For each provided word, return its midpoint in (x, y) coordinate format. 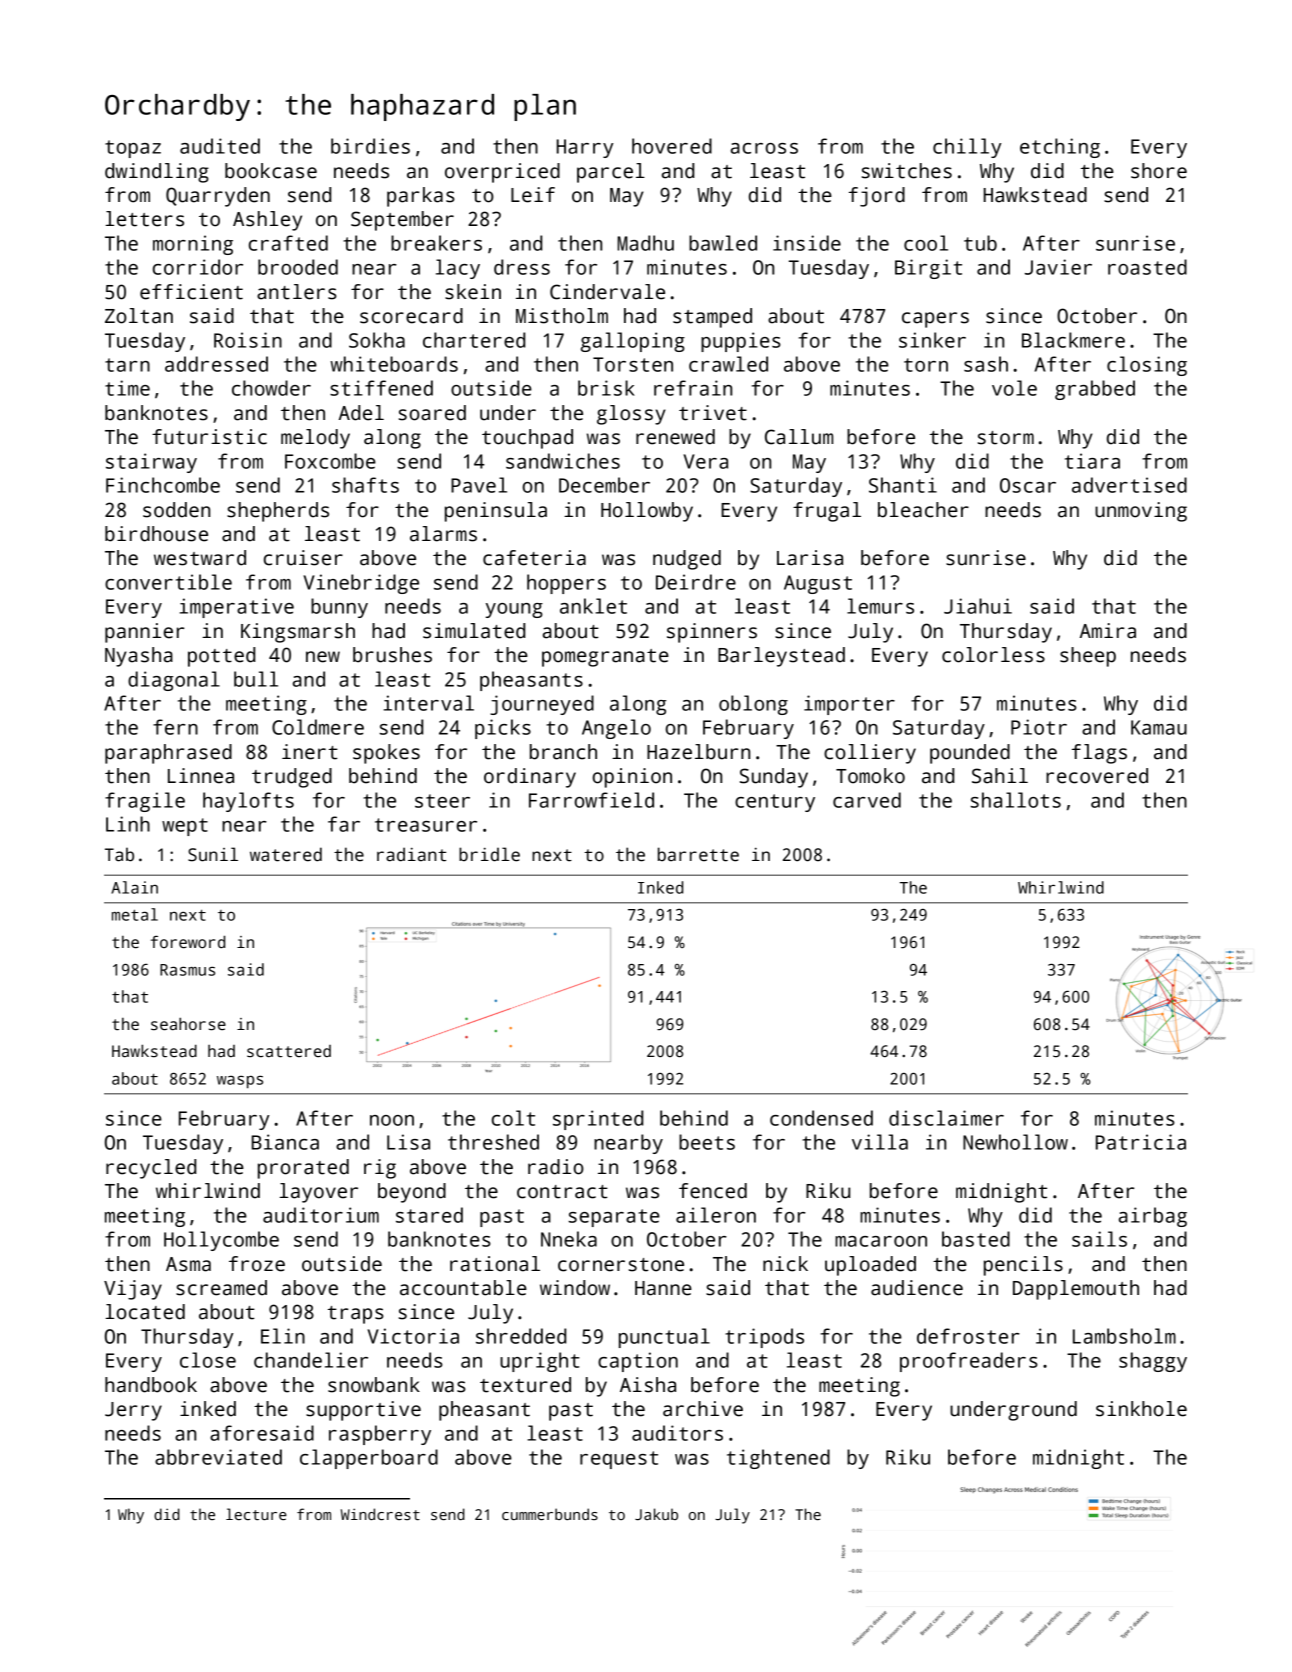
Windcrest (380, 1514)
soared (432, 413)
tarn (127, 365)
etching (1060, 148)
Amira (1108, 631)
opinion (632, 778)
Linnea (201, 776)
